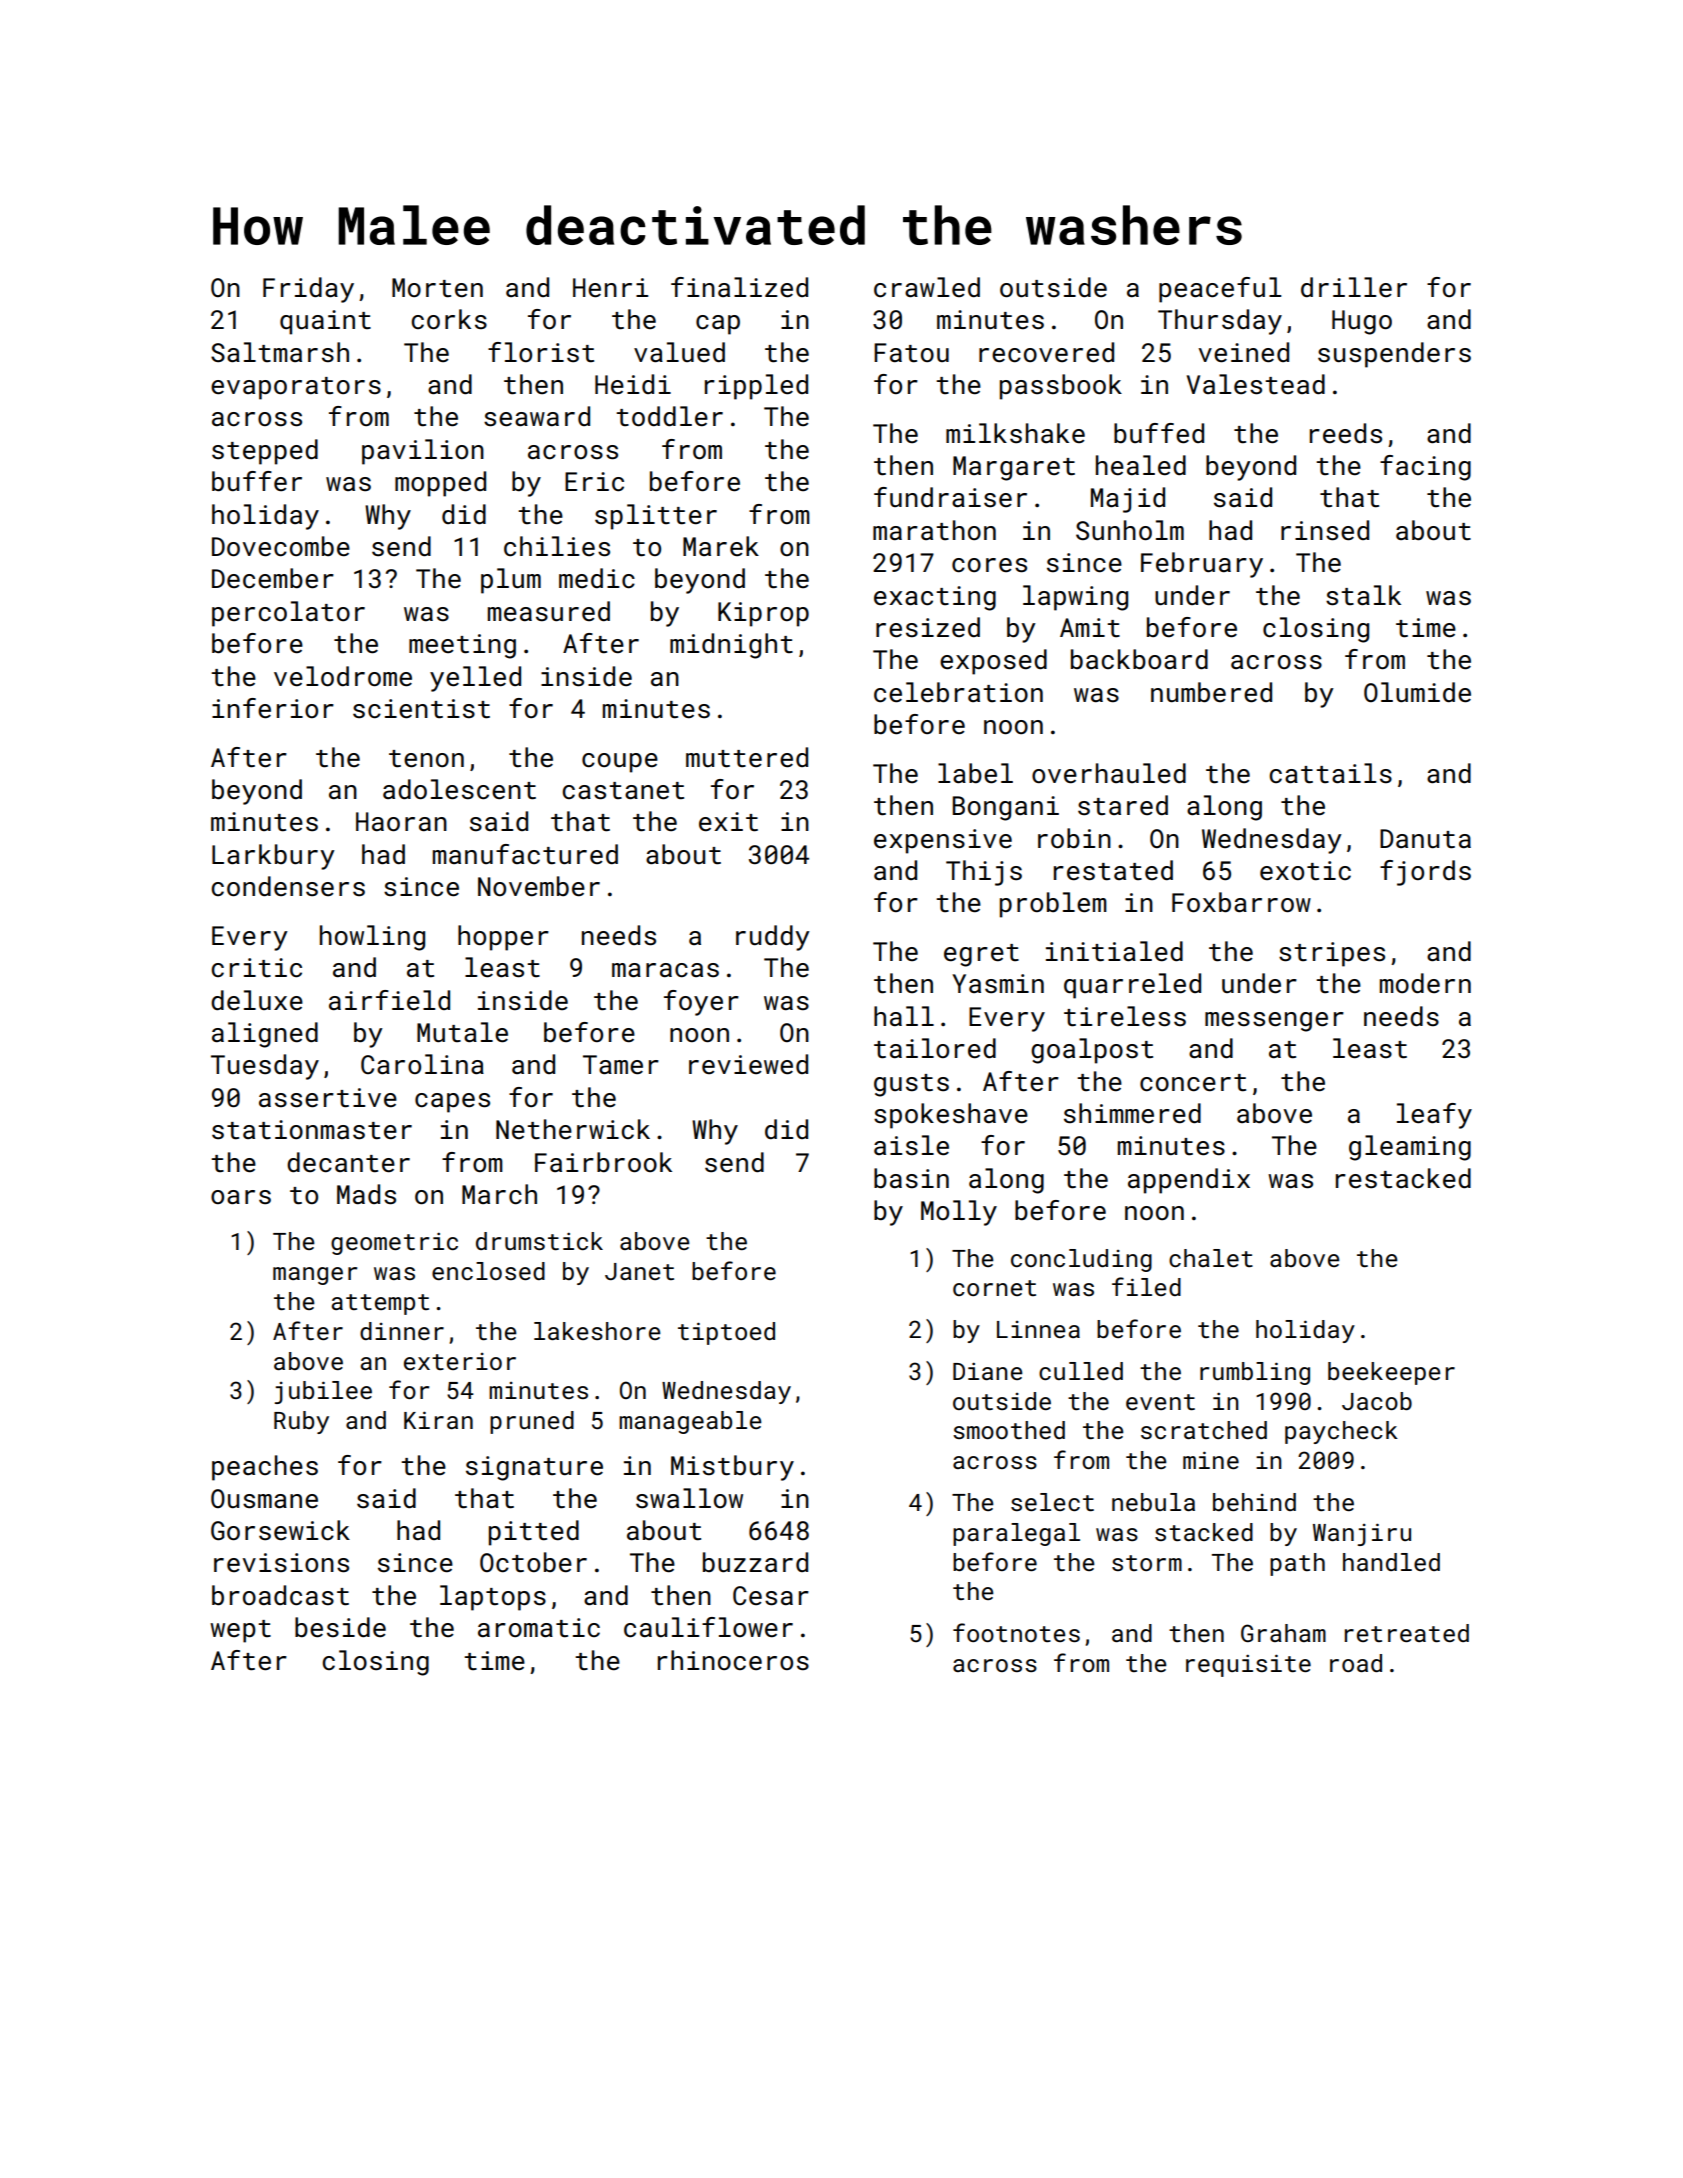 The height and width of the screenshot is (2178, 1683). I want to click on condensers, so click(288, 886).
